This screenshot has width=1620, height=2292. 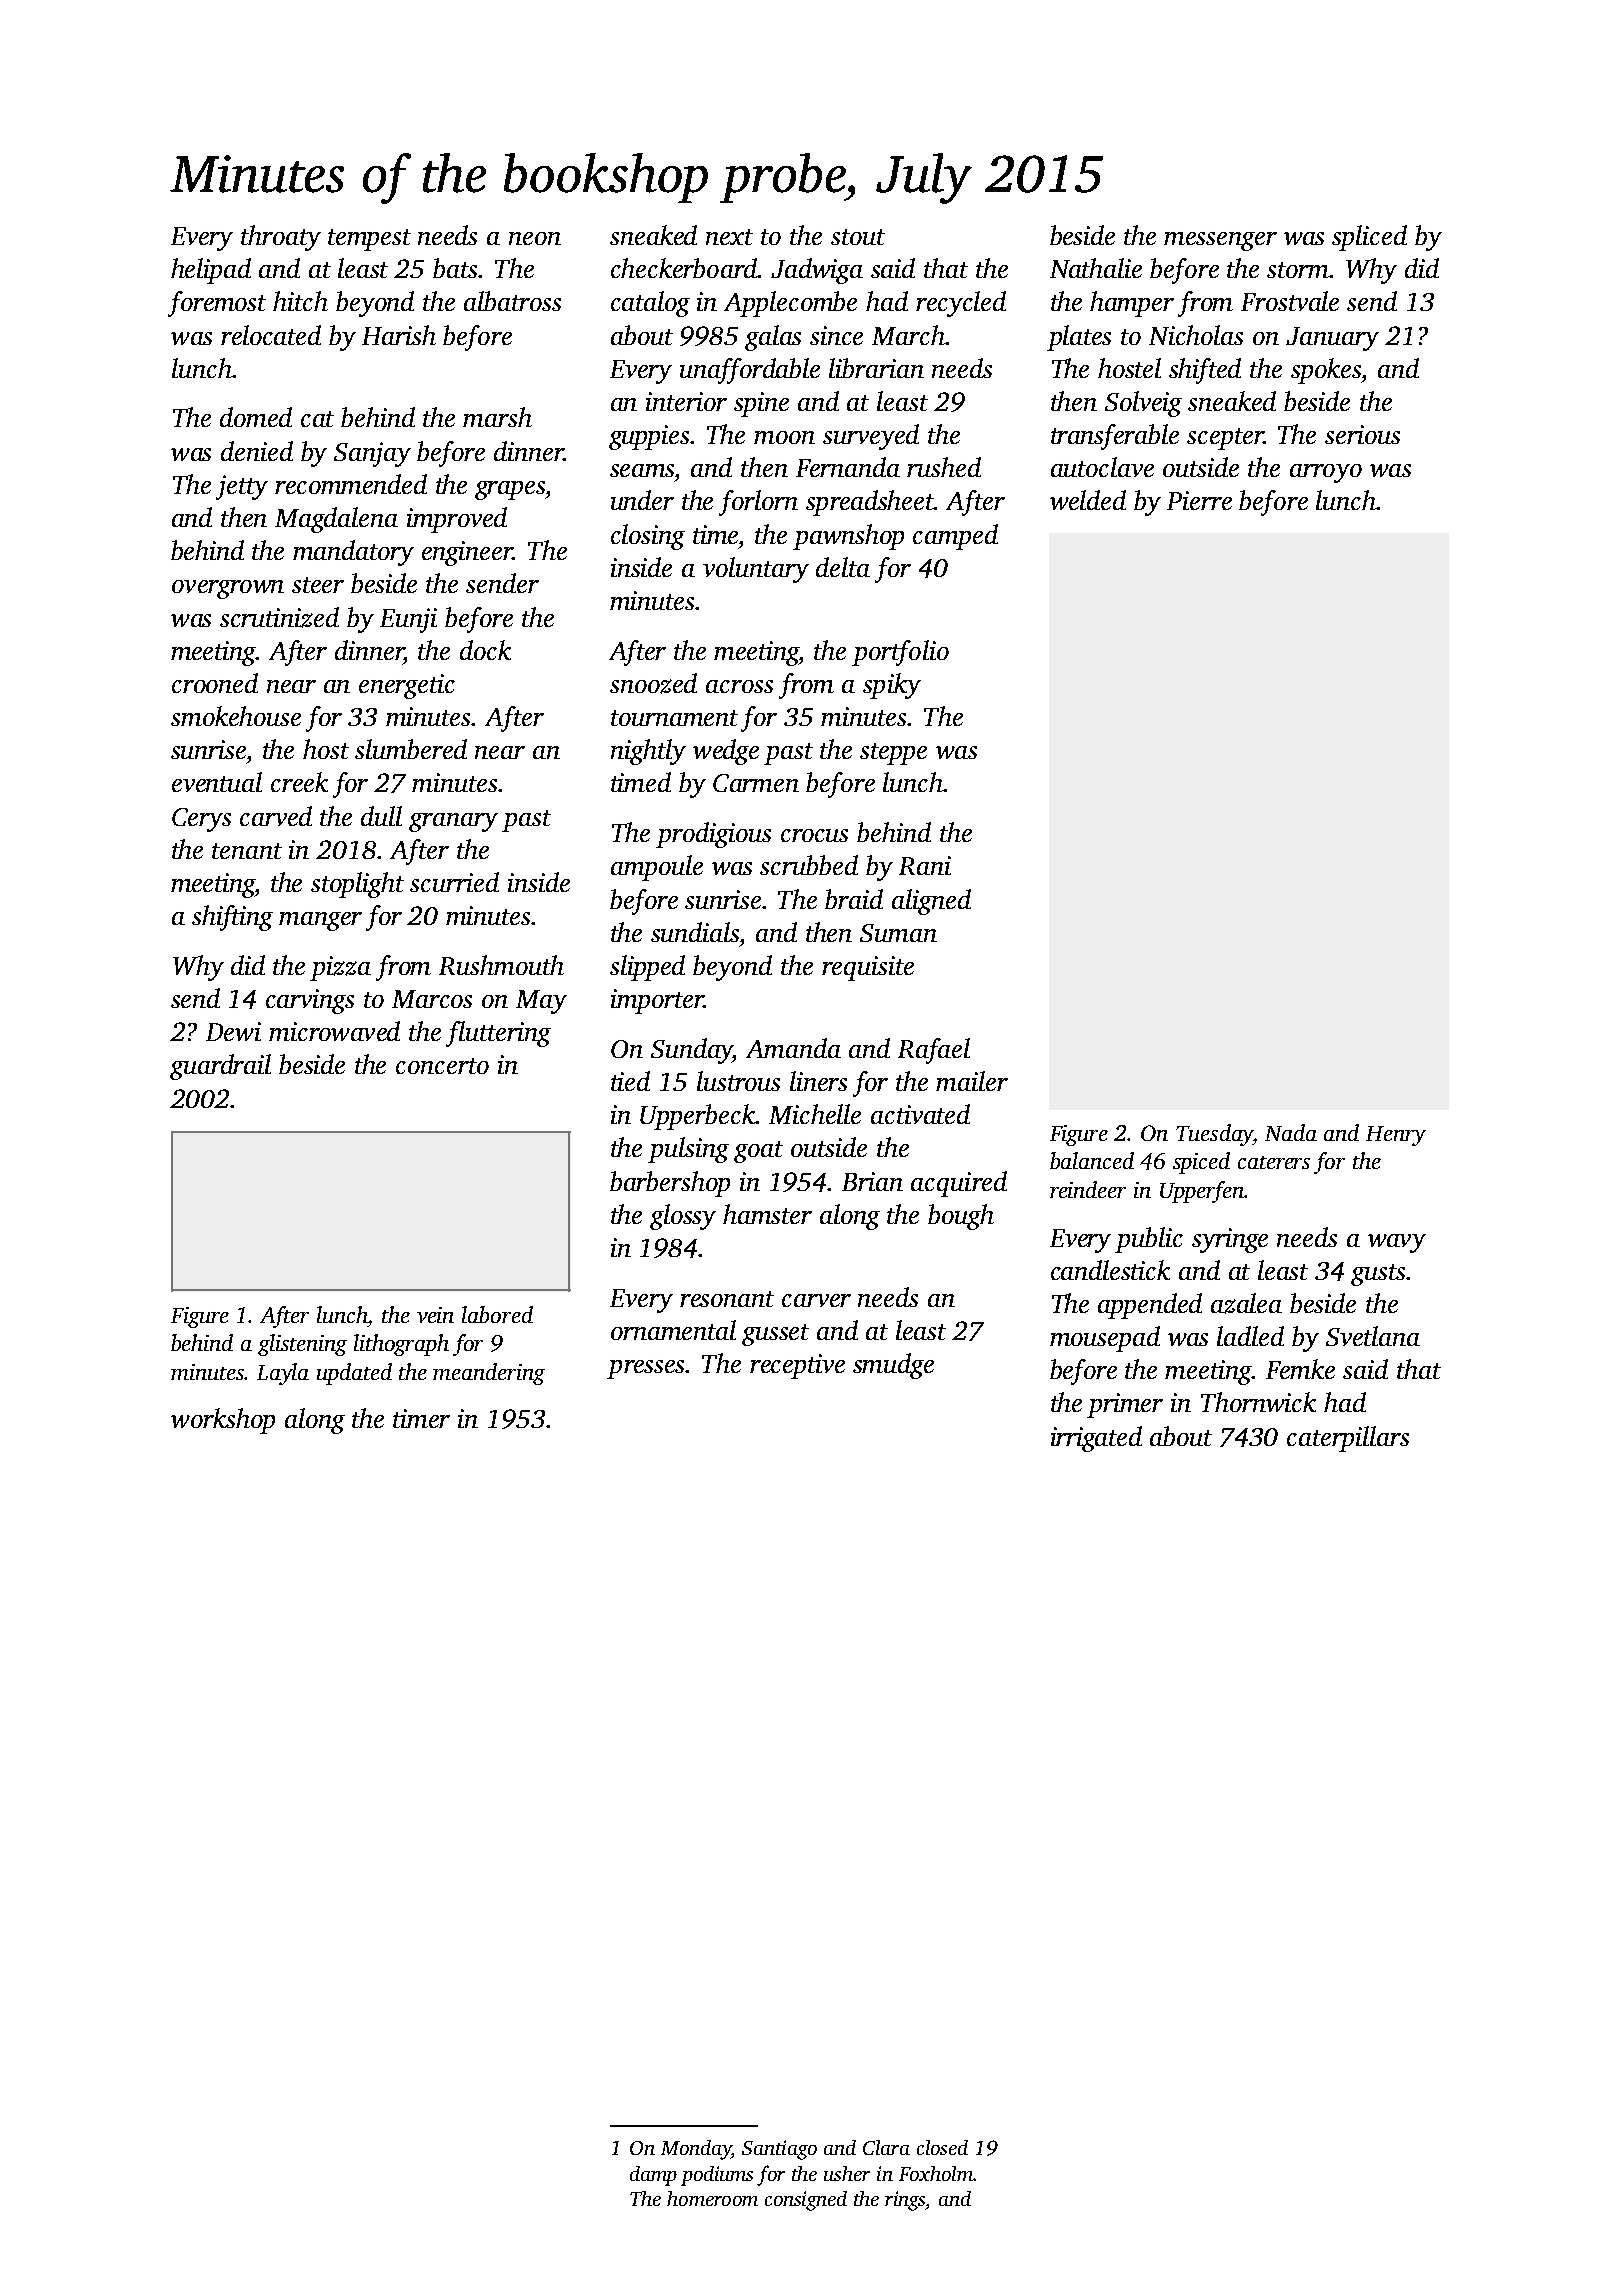 I want to click on irrigated, so click(x=1096, y=1439).
